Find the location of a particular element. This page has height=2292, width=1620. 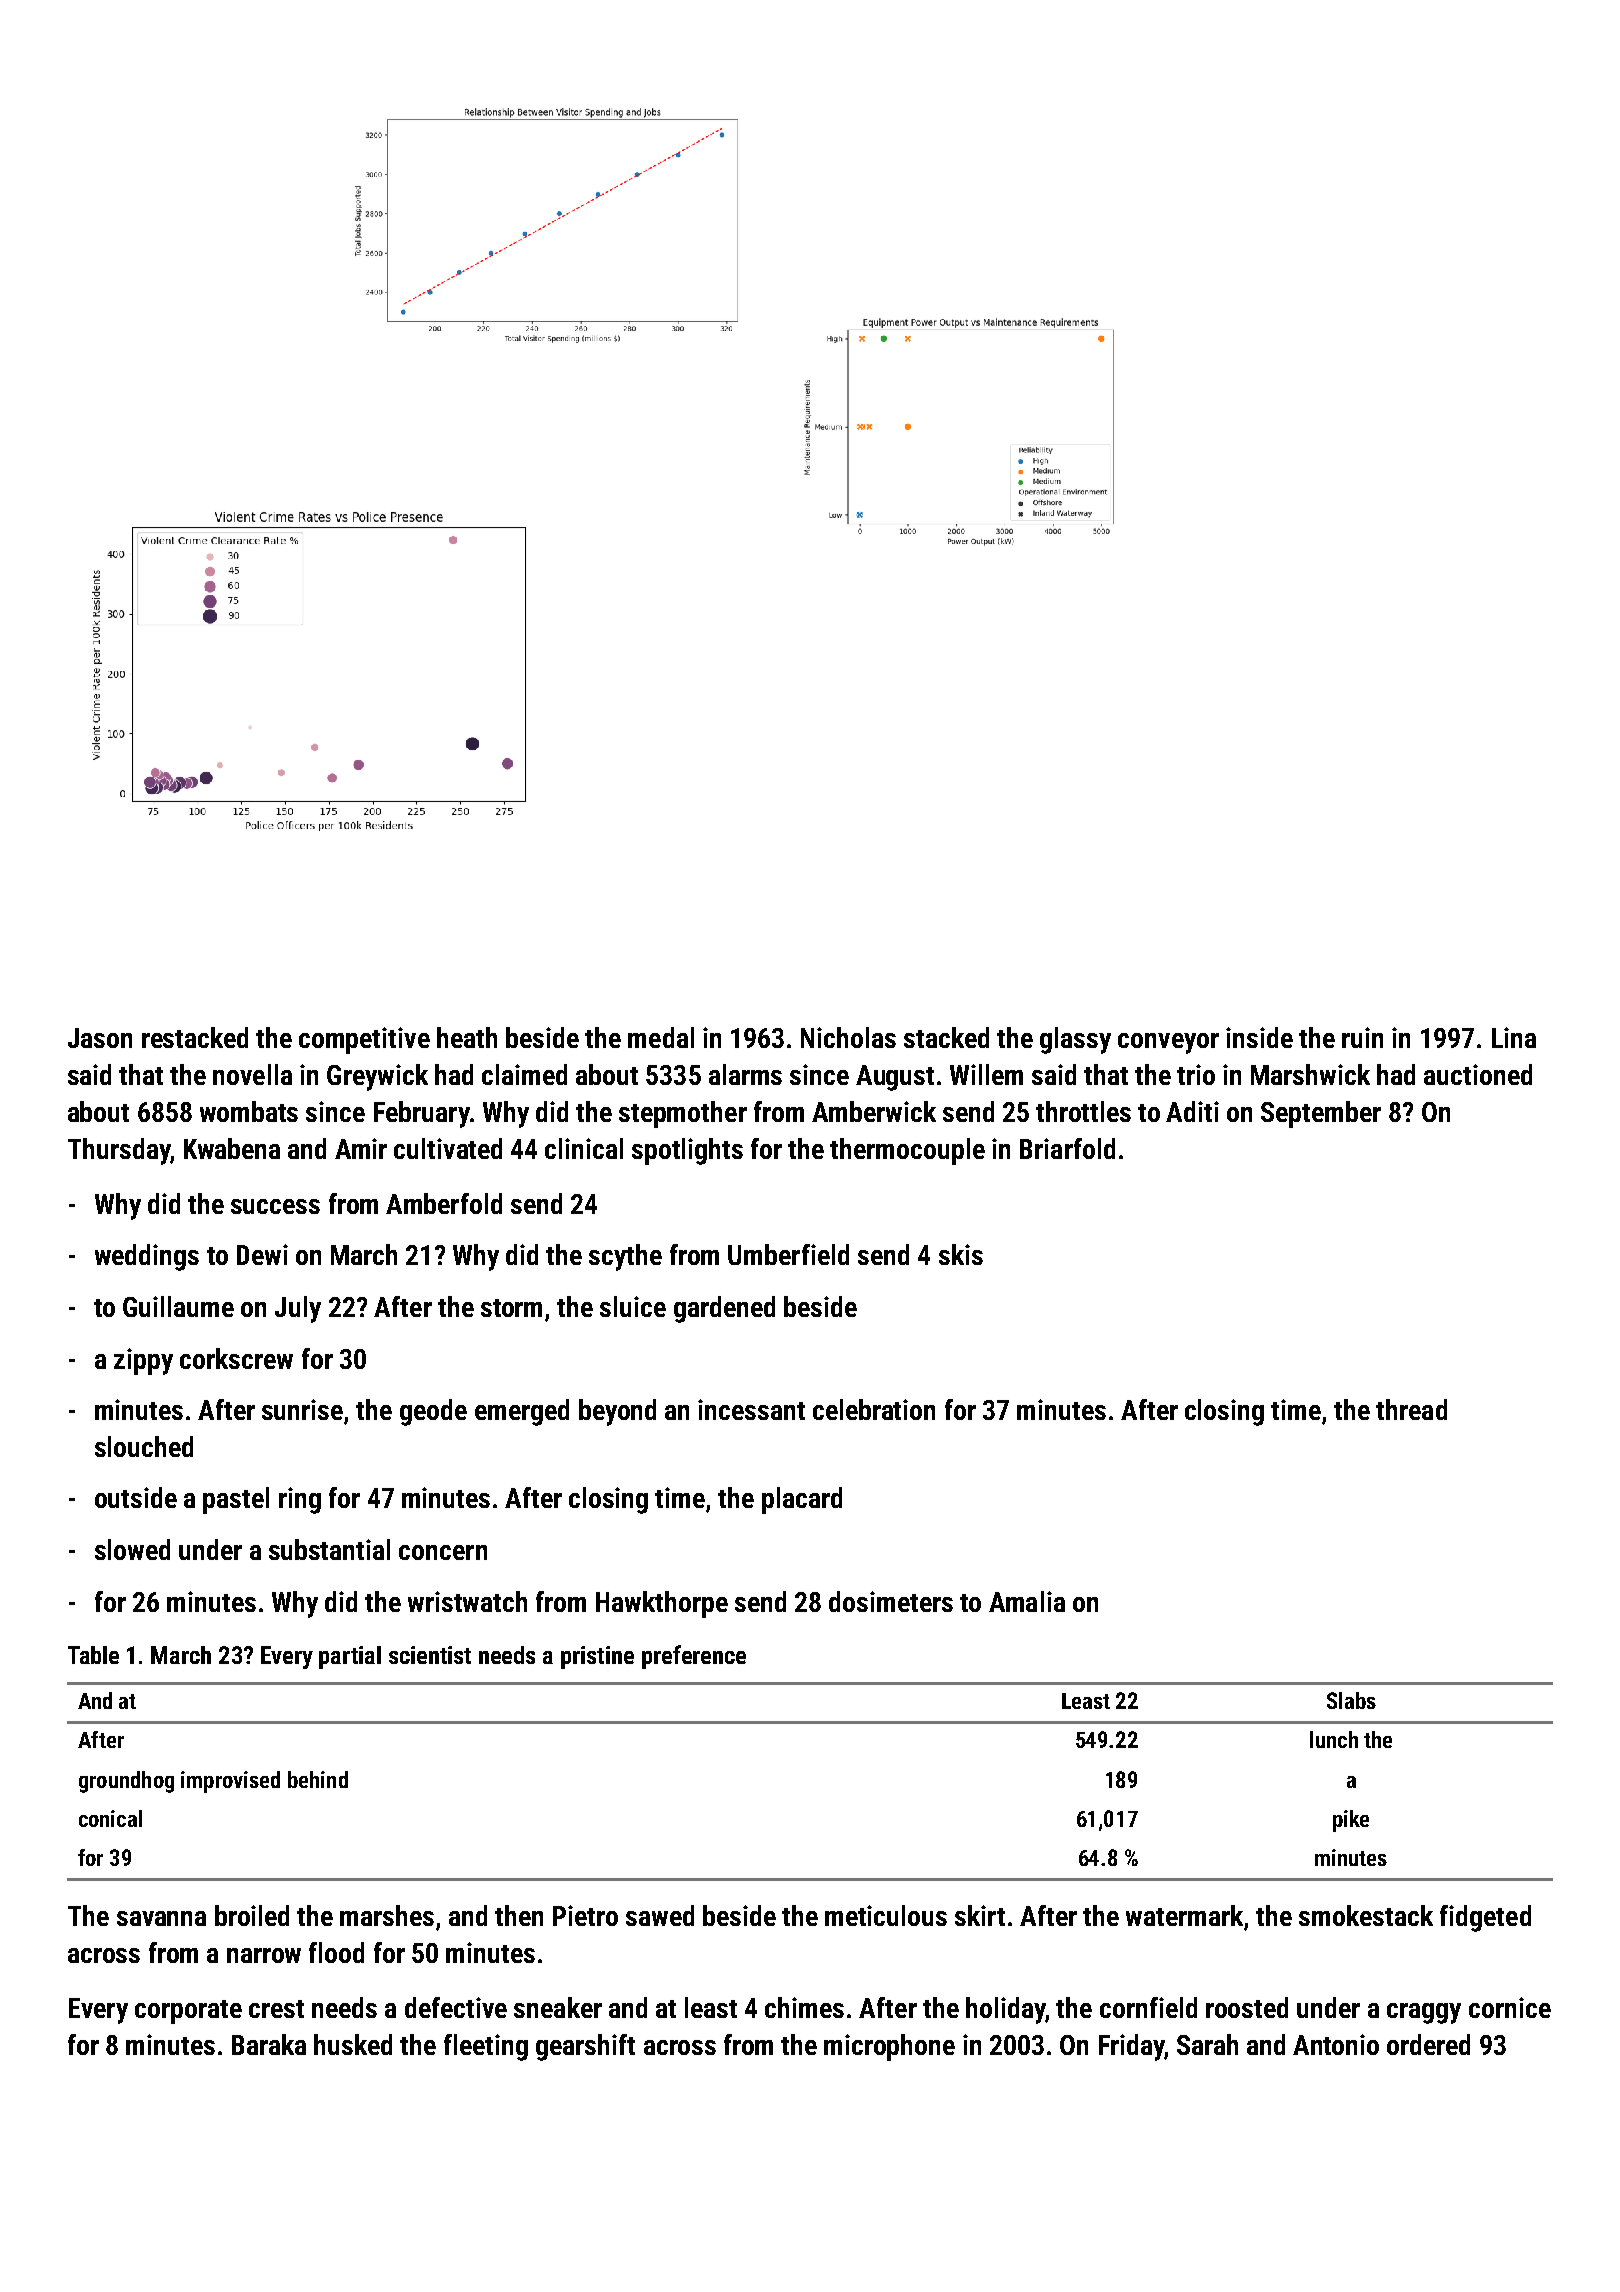

Jason is located at coordinates (100, 1038).
